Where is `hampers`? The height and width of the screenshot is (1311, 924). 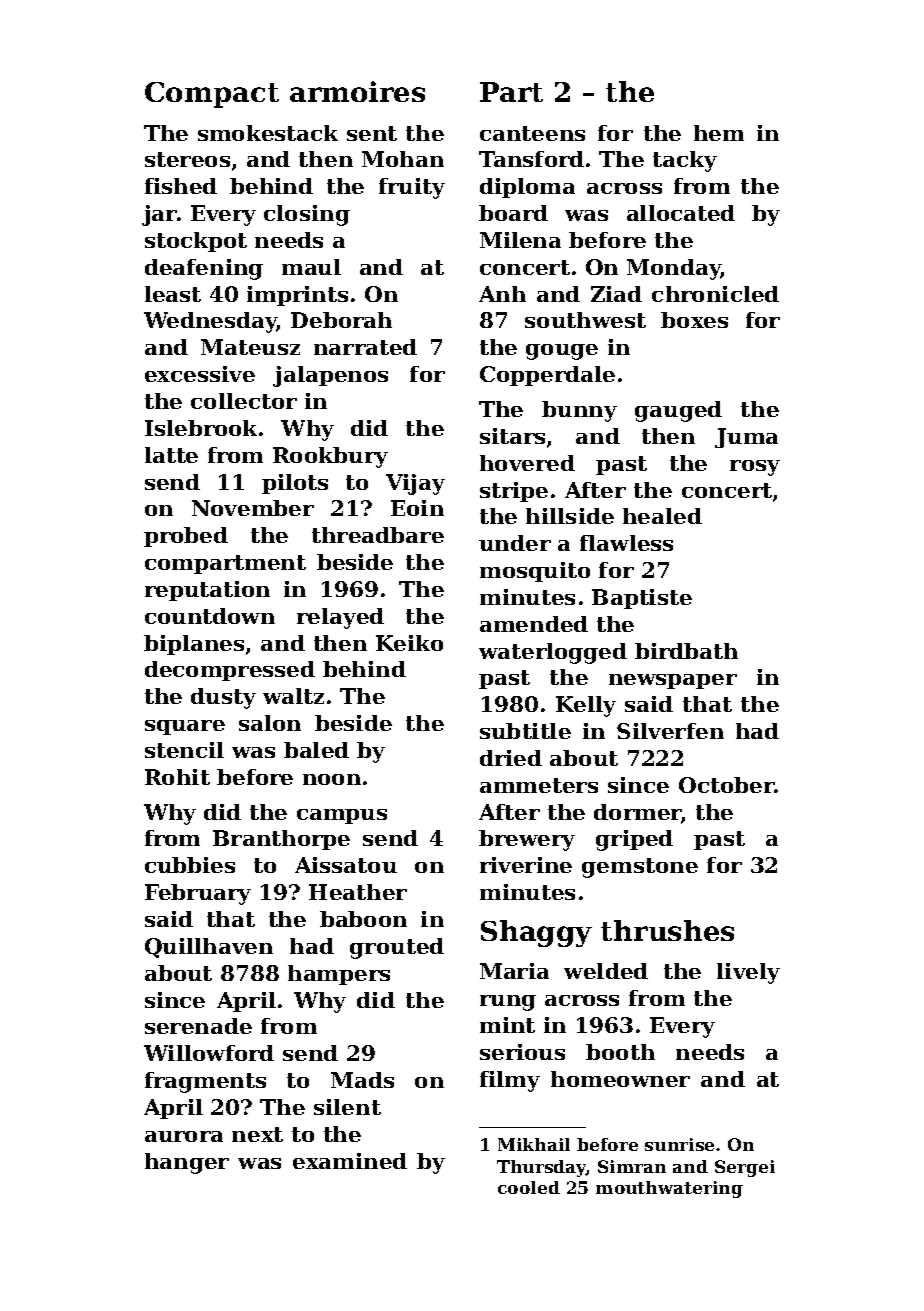 hampers is located at coordinates (339, 975).
